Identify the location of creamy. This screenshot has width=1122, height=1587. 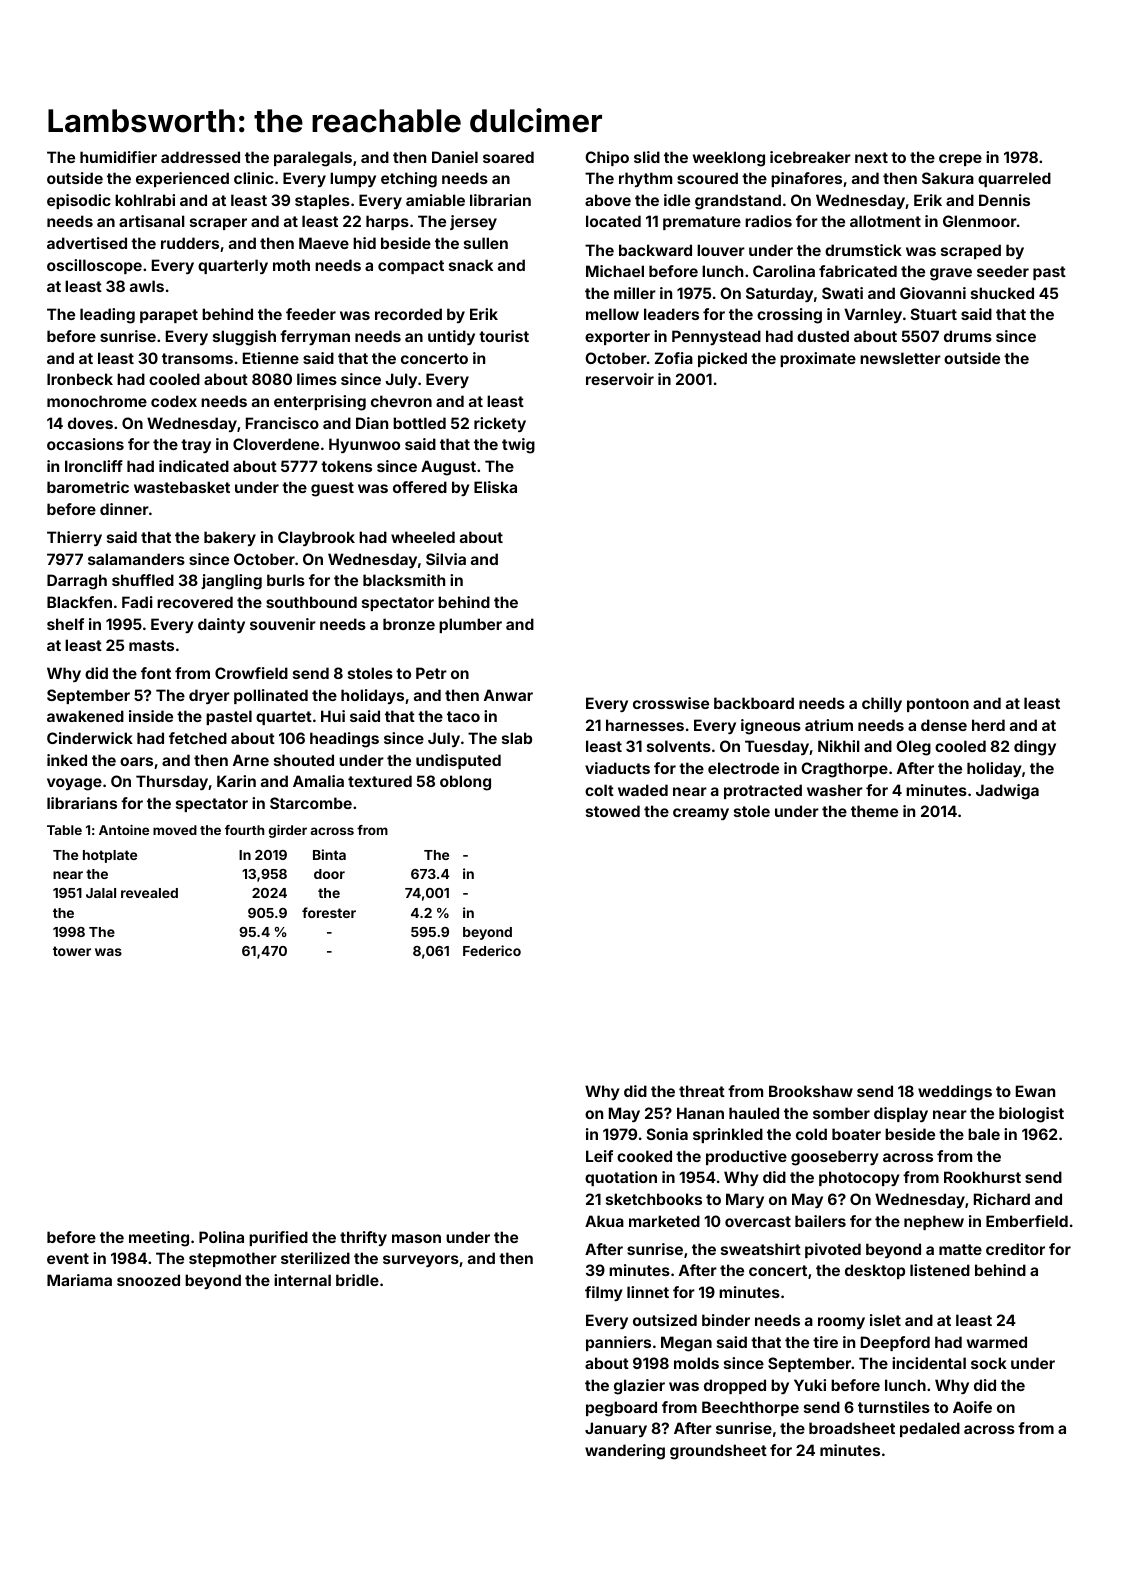
(701, 814).
